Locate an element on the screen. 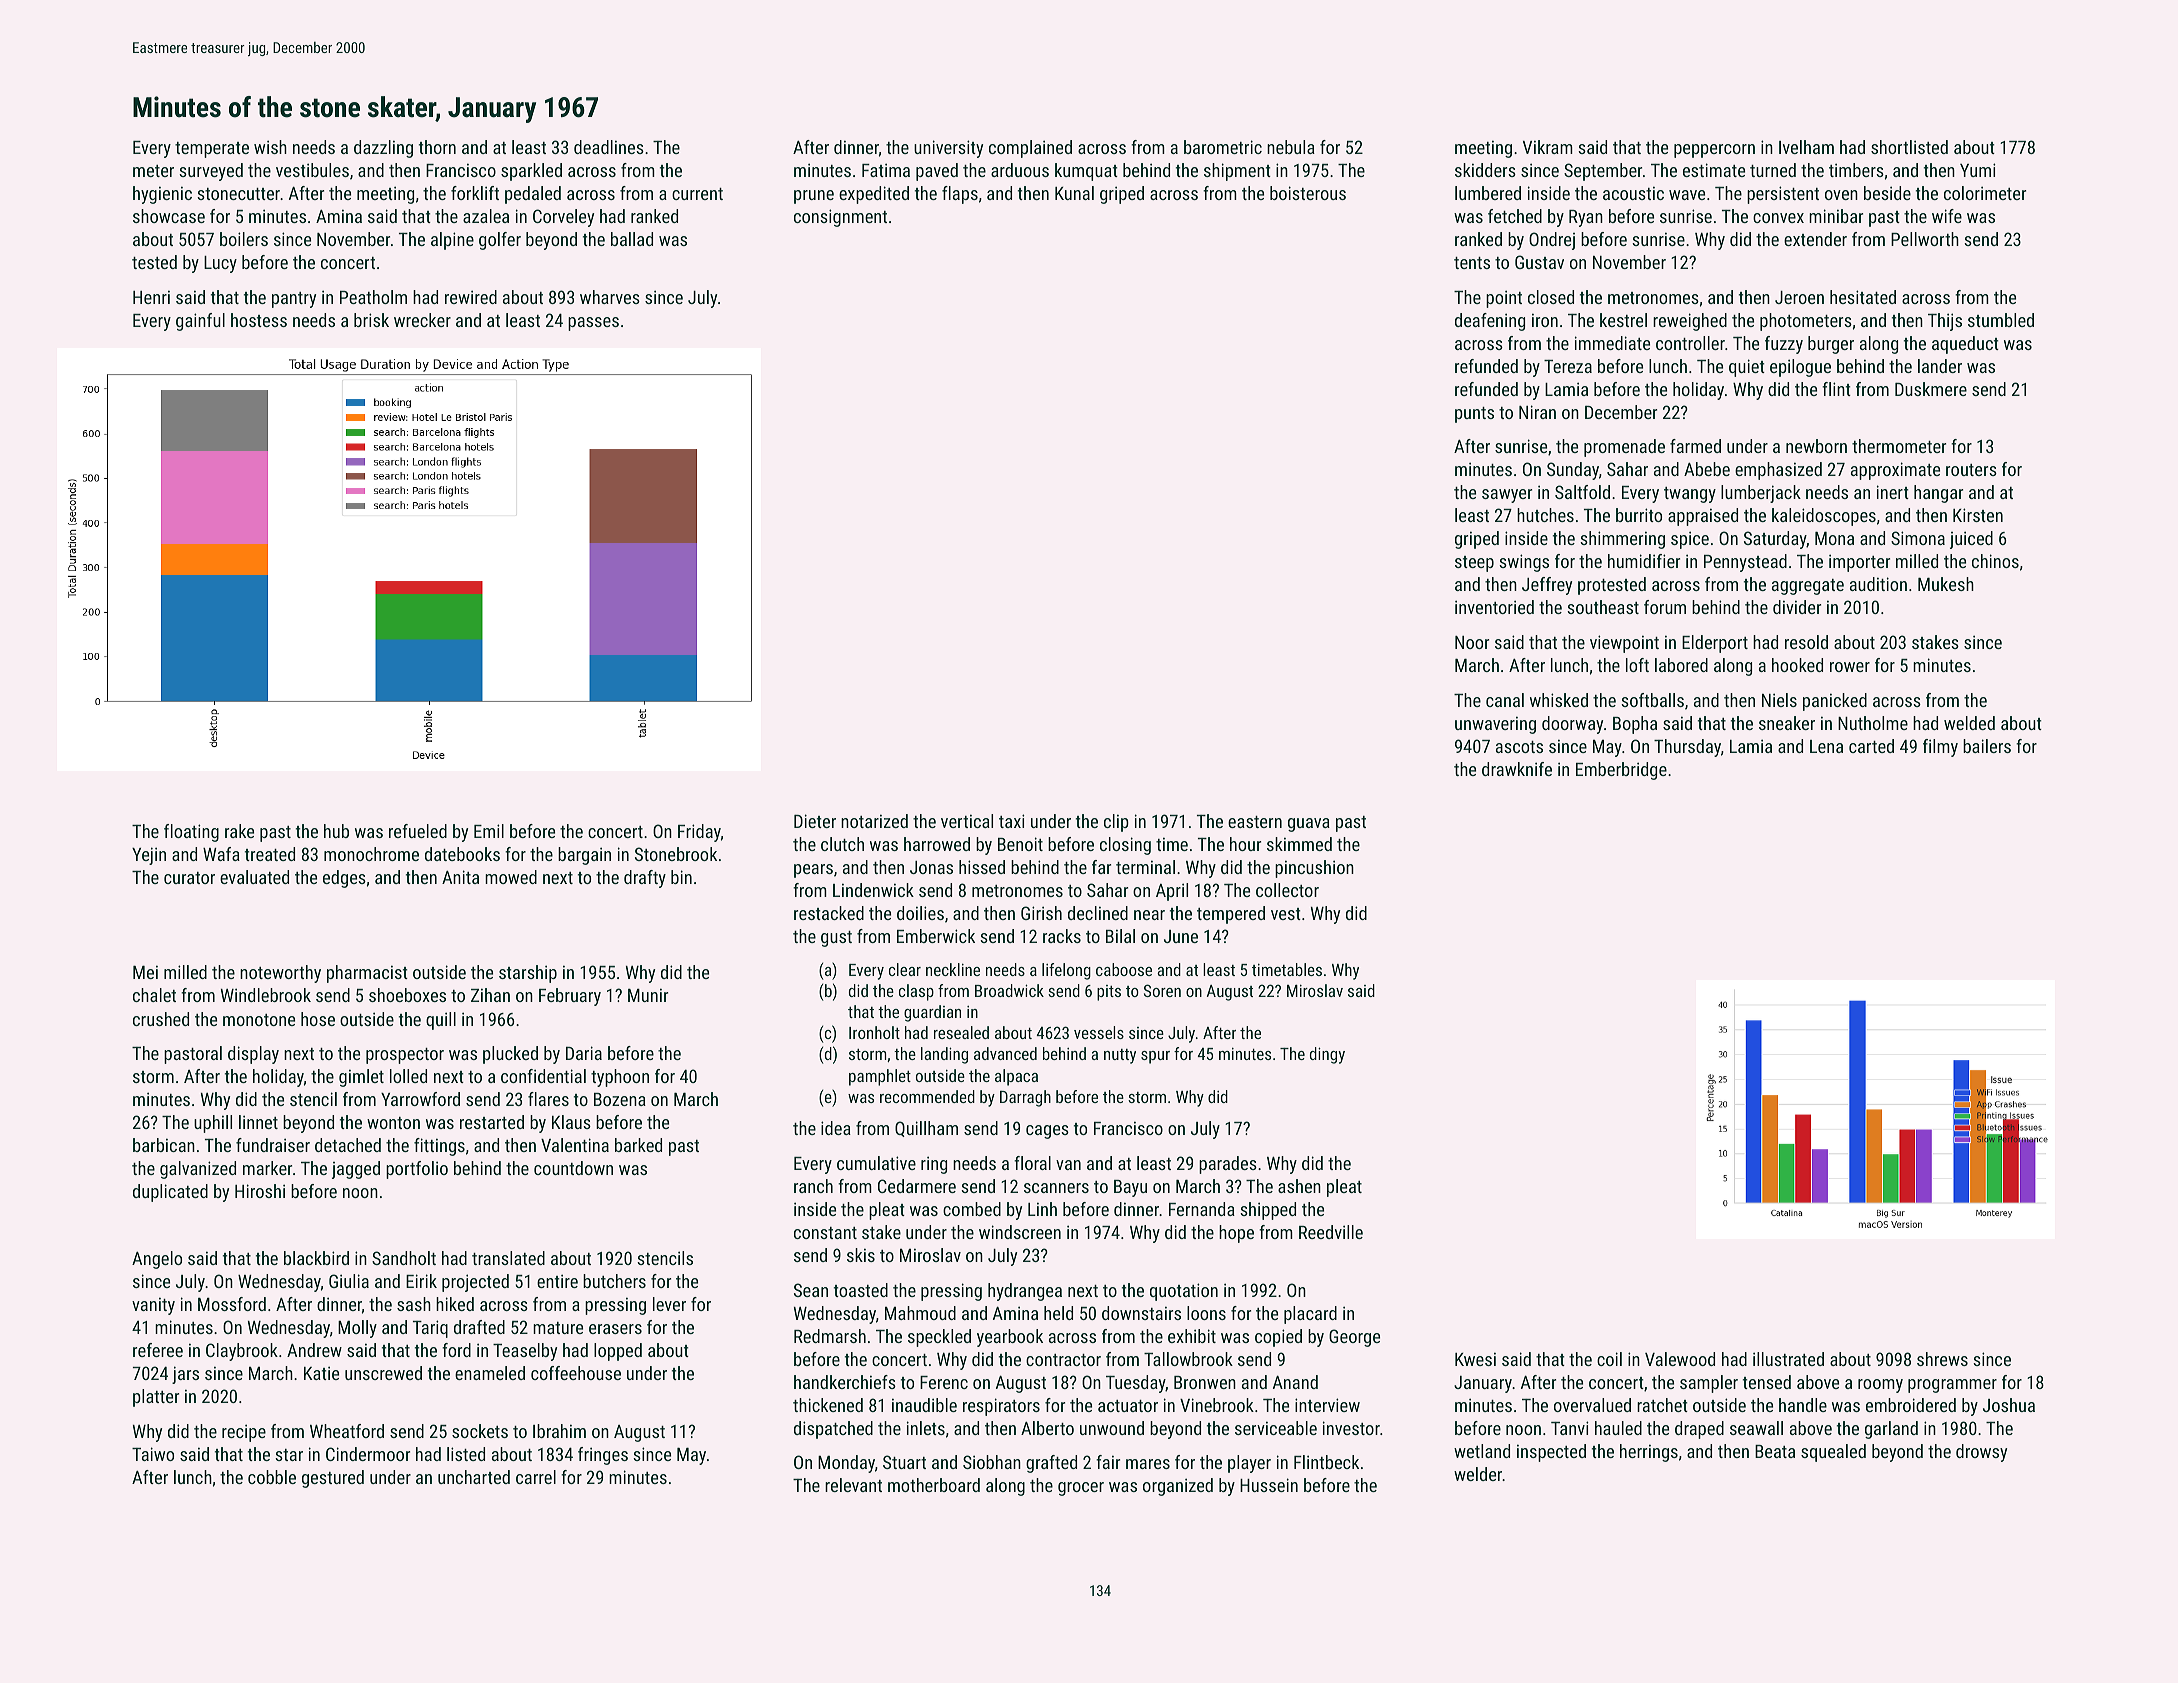 This screenshot has height=1683, width=2178. squealed is located at coordinates (1833, 1453).
